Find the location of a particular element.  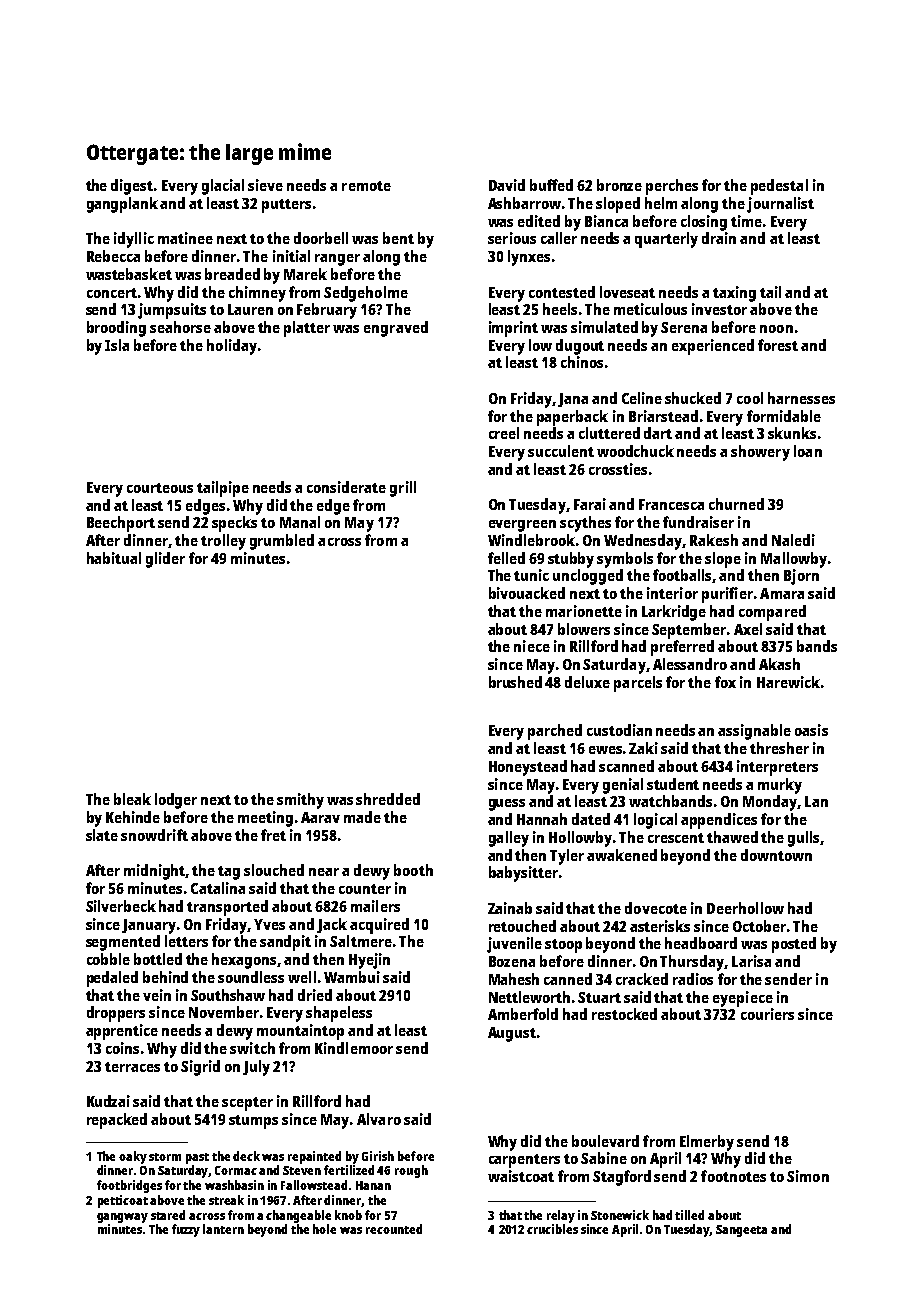

sieve is located at coordinates (265, 185).
